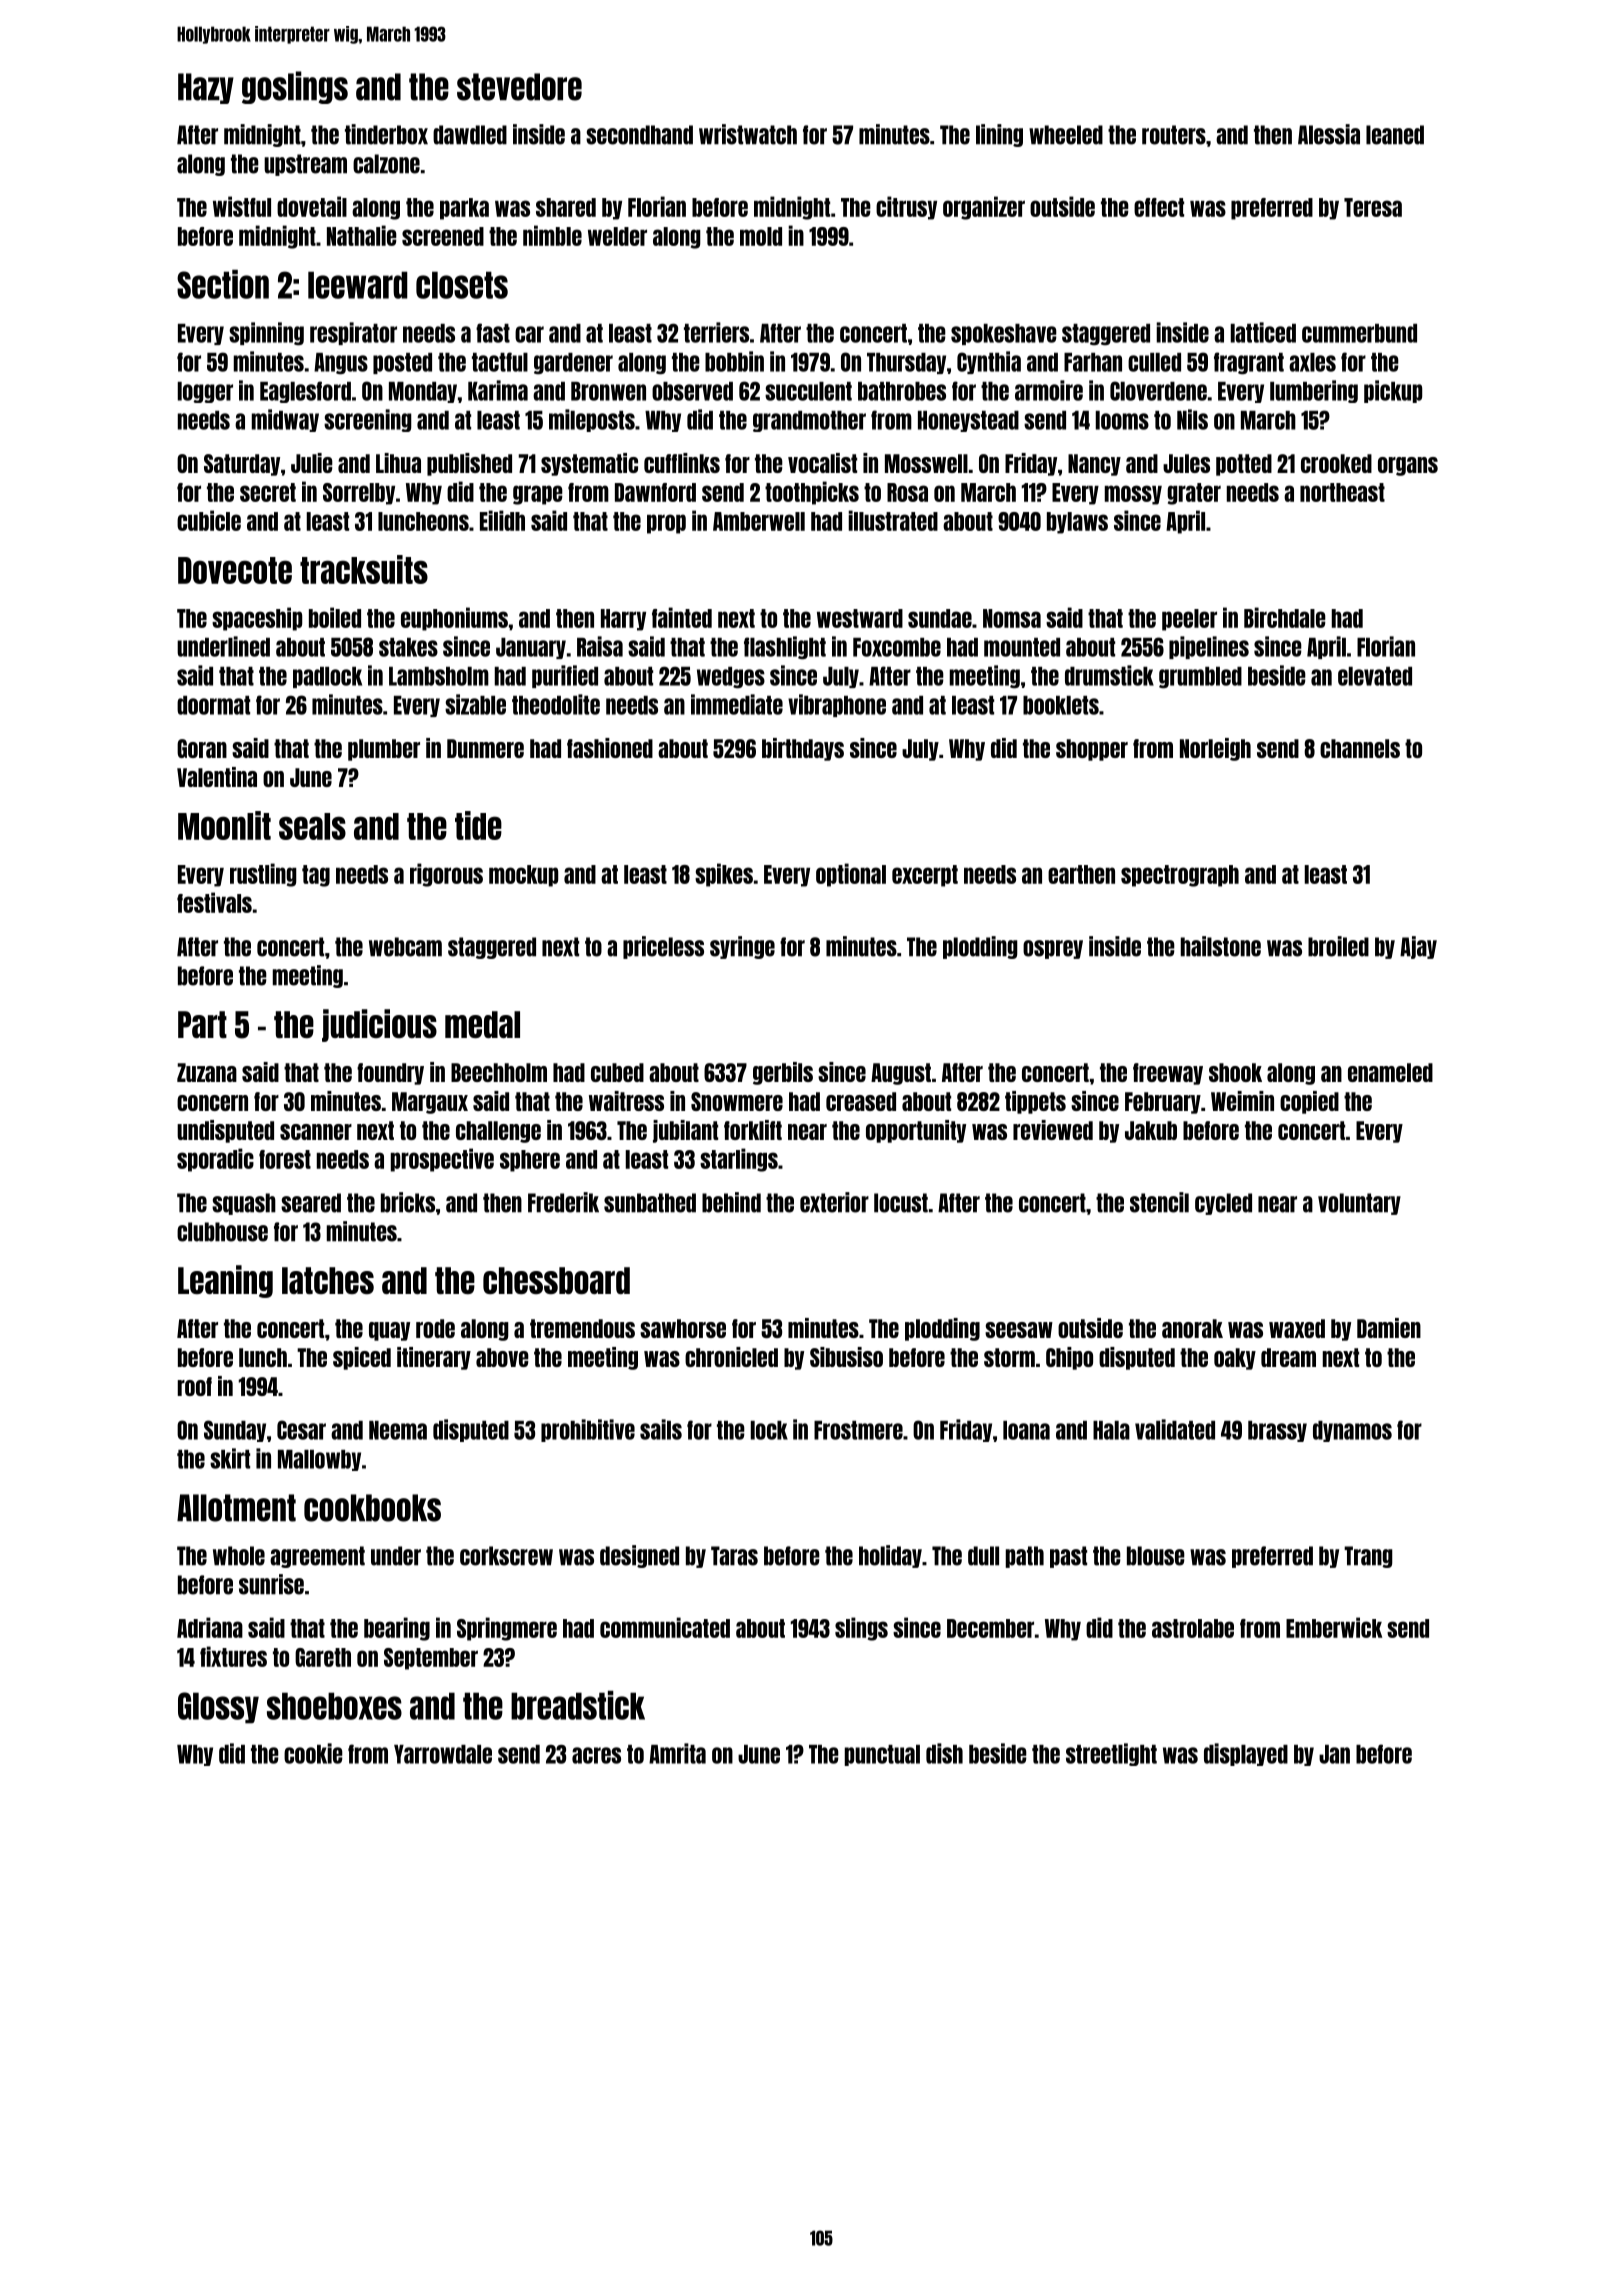 The height and width of the screenshot is (2292, 1620). Describe the element at coordinates (257, 619) in the screenshot. I see `spaceship` at that location.
